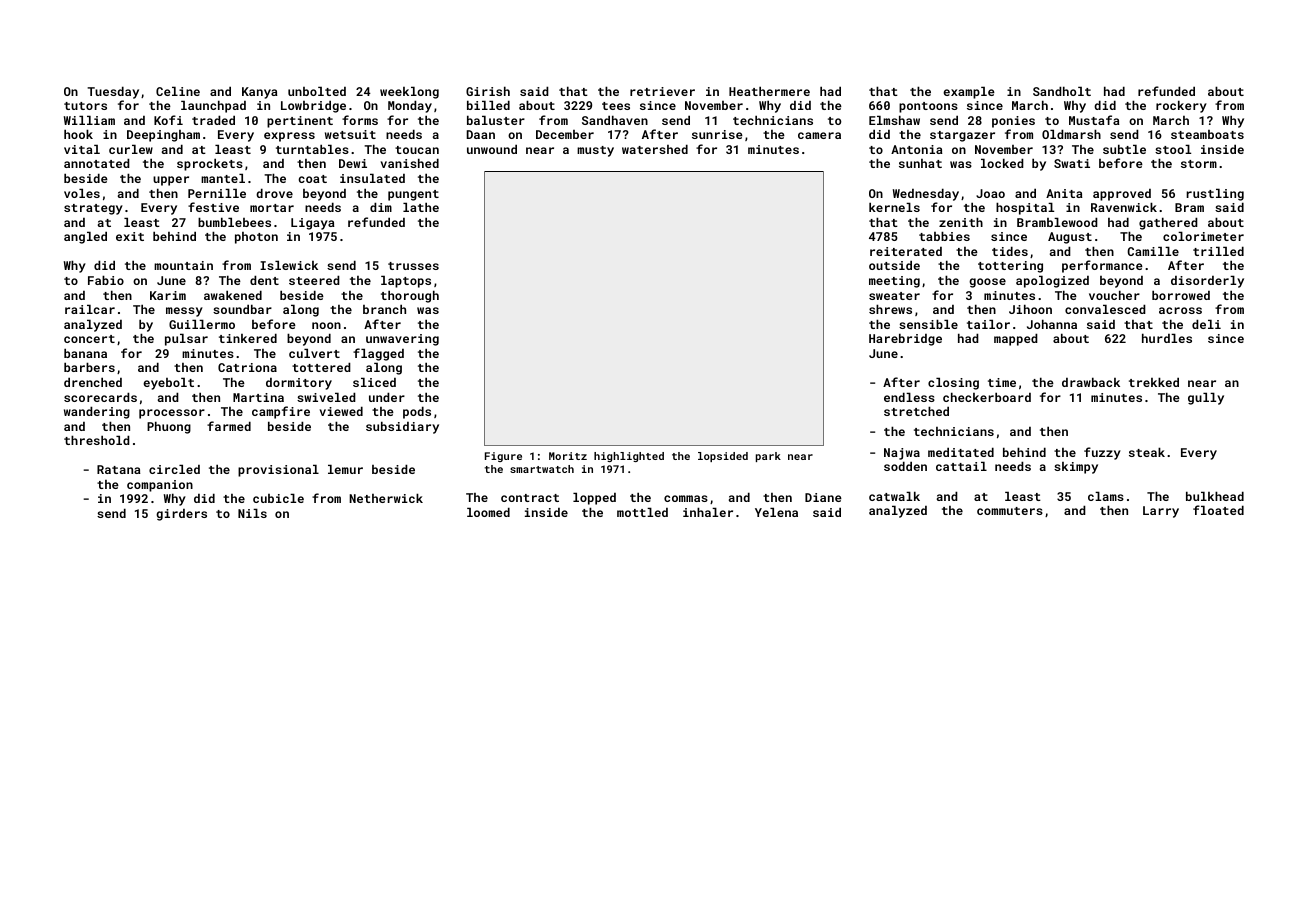  Describe the element at coordinates (97, 412) in the screenshot. I see `wandering` at that location.
